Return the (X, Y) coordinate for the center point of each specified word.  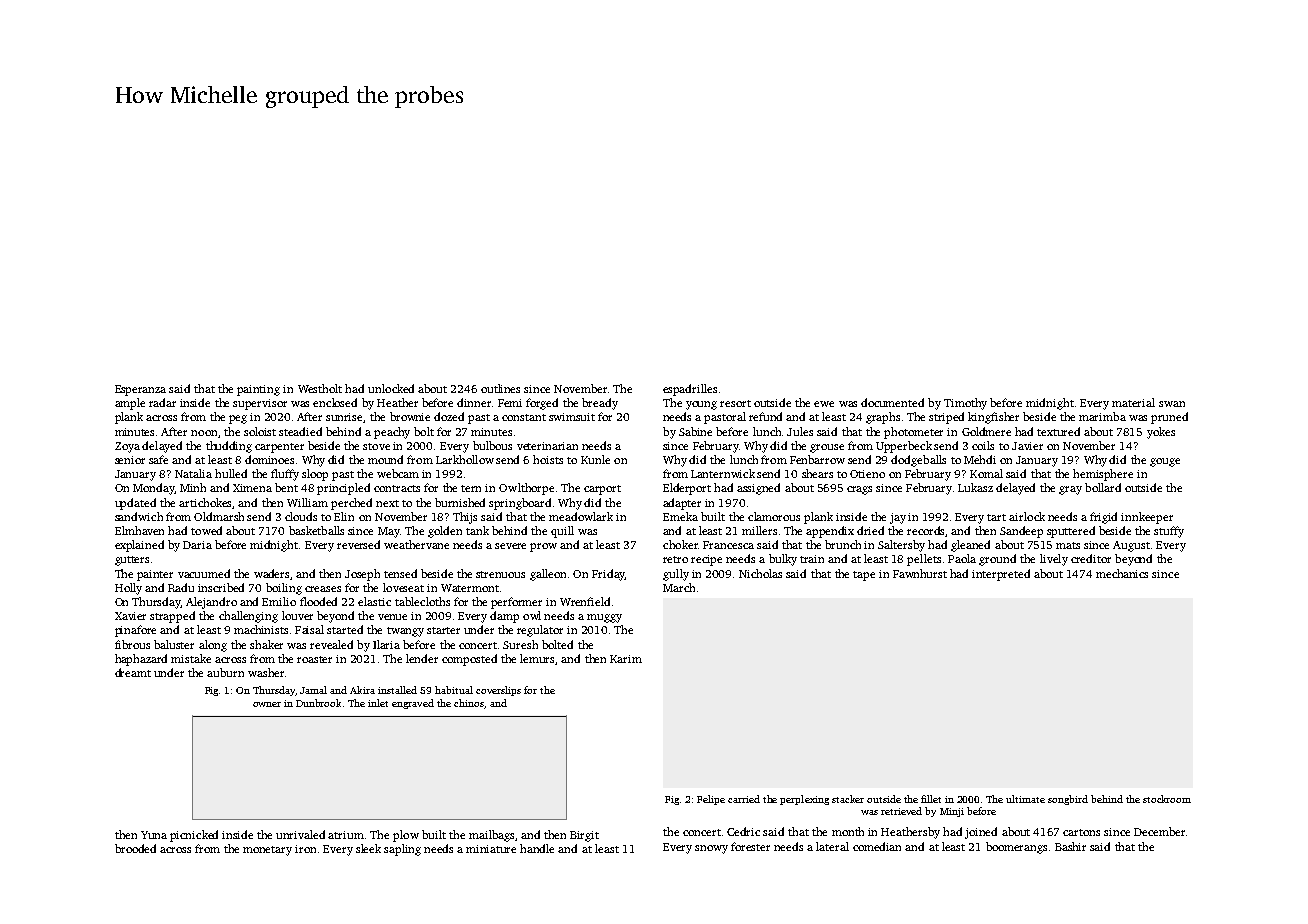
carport (602, 490)
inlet (378, 703)
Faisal (309, 629)
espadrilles (690, 390)
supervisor (260, 404)
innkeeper (1147, 518)
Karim (626, 659)
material (1133, 402)
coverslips (498, 691)
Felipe (711, 800)
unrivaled (300, 834)
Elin (344, 516)
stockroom (1167, 799)
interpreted (1001, 575)
